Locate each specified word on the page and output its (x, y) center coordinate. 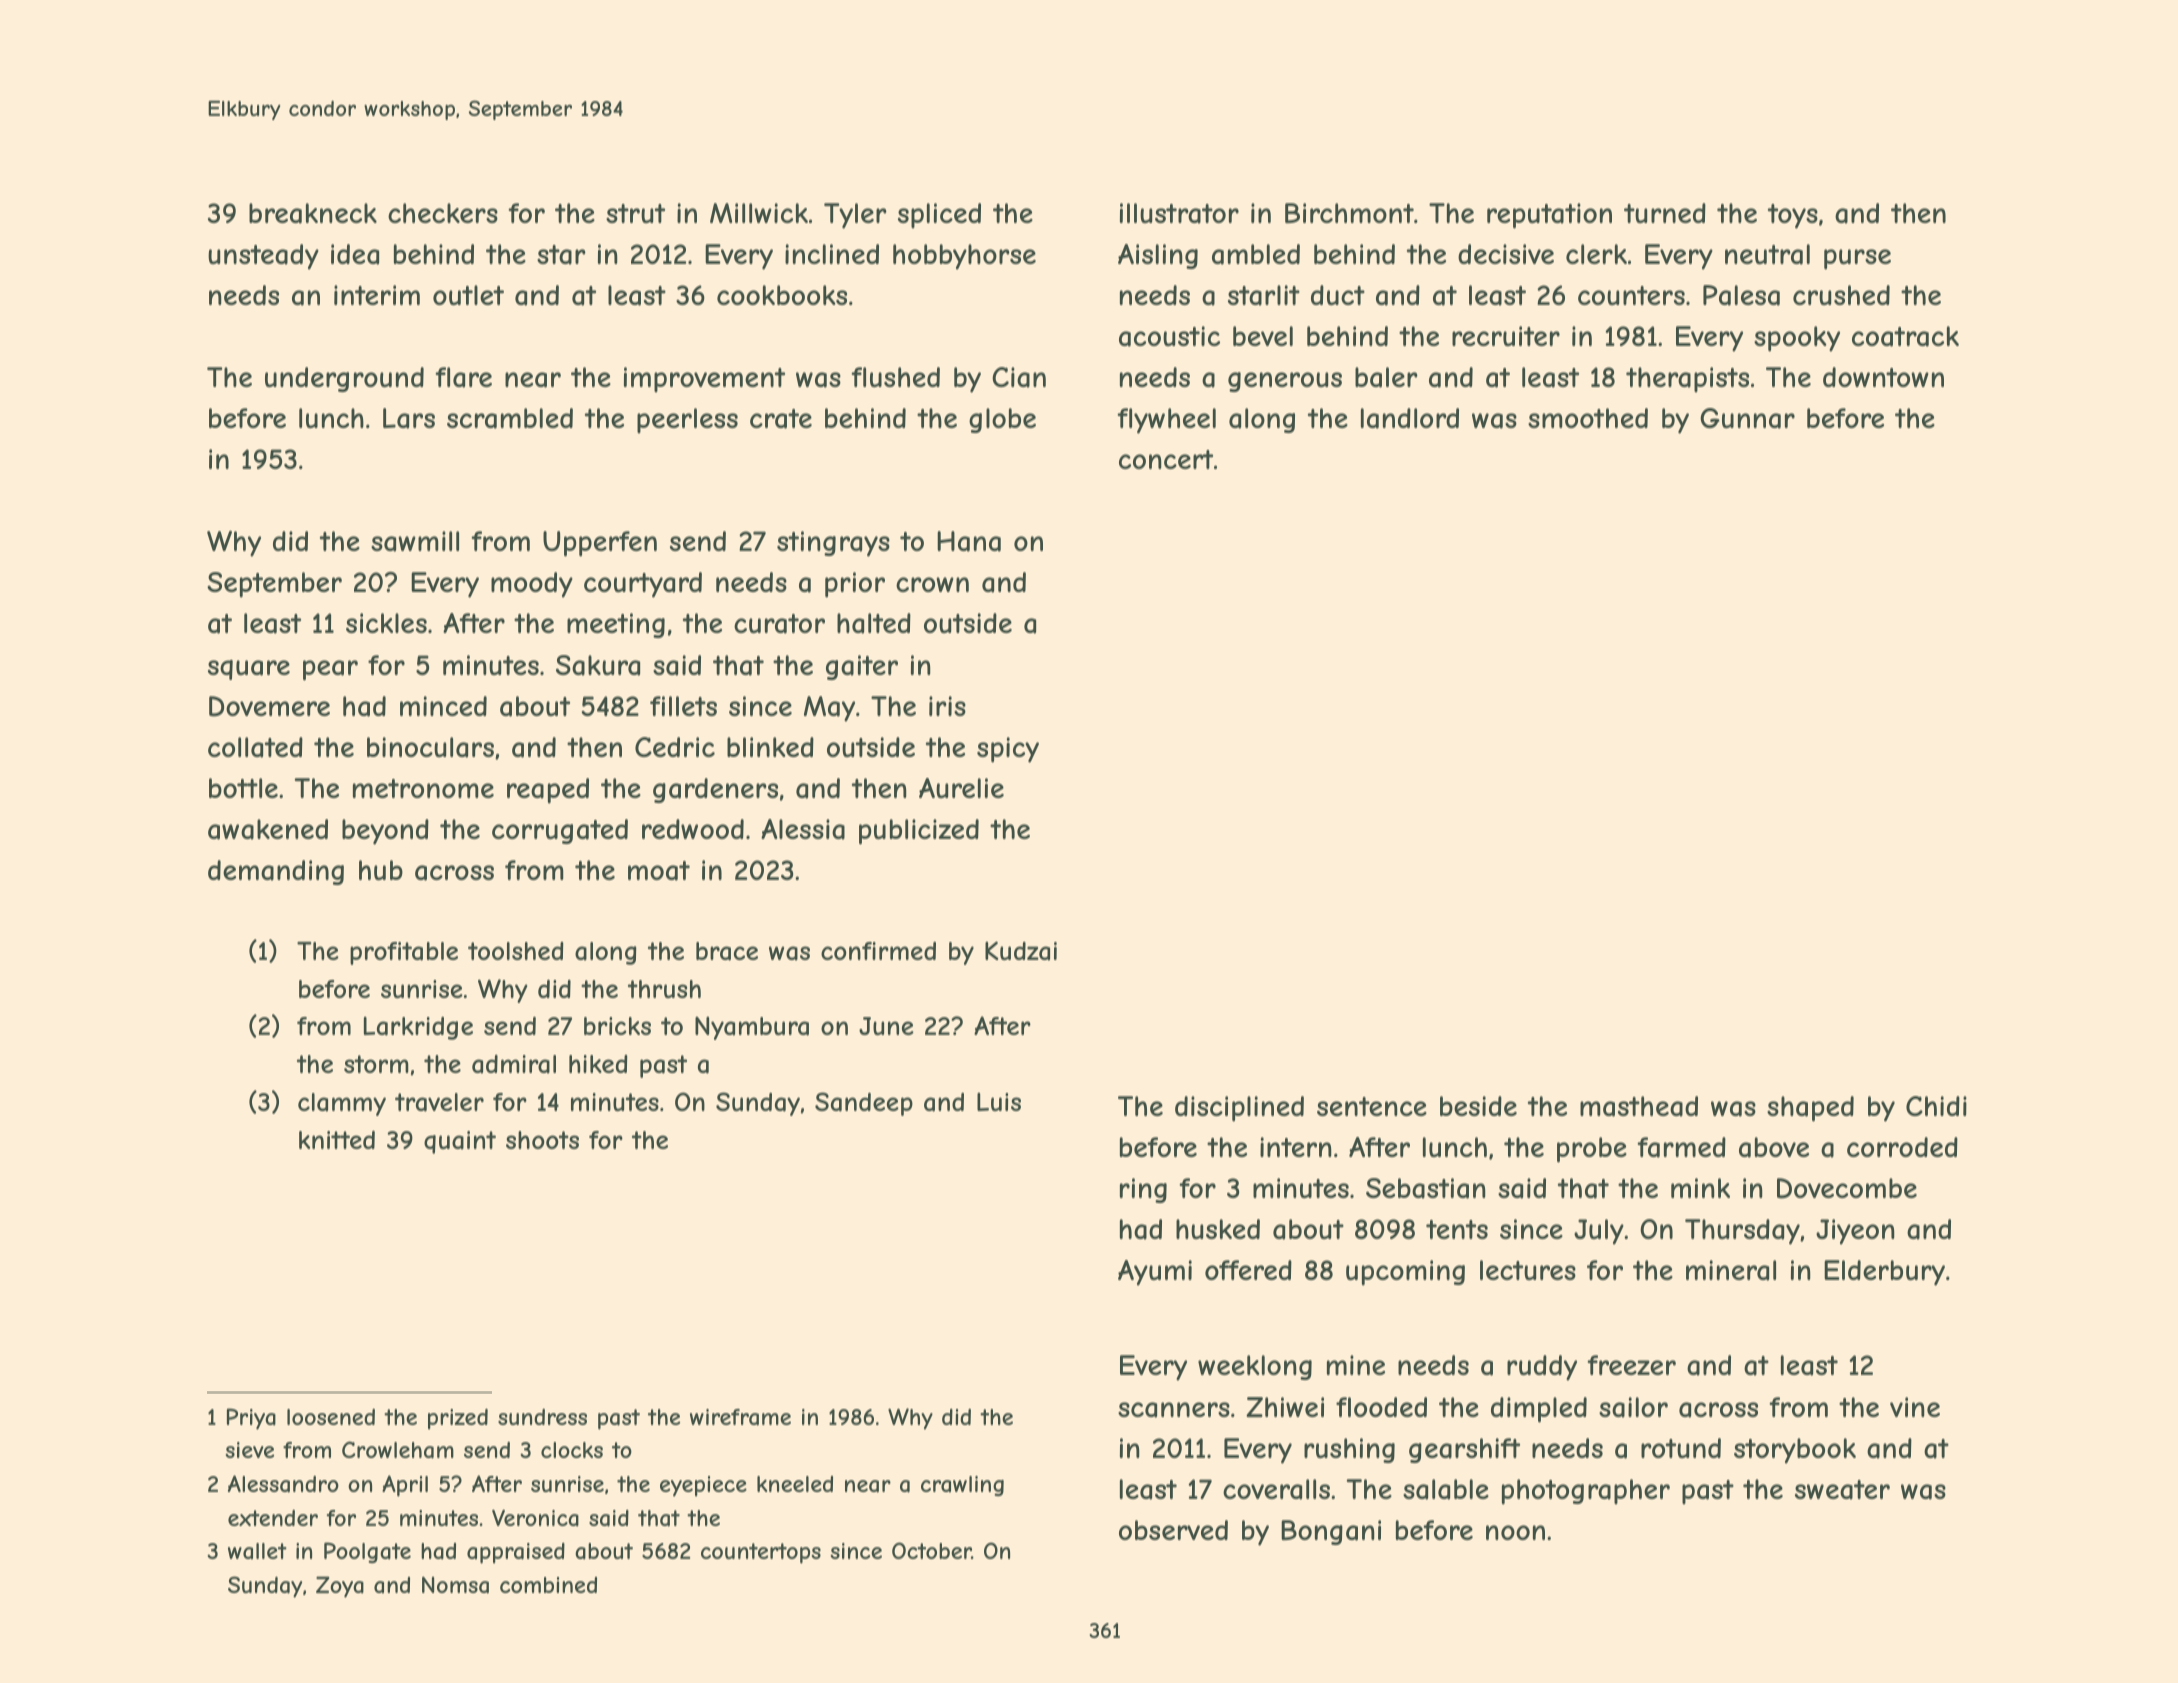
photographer (1586, 1492)
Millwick (759, 213)
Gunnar (1747, 418)
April (405, 1486)
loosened (331, 1417)
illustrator (1179, 213)
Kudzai (1021, 951)
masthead (1639, 1106)
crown (932, 584)
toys (1793, 216)
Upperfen (600, 544)
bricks (617, 1026)
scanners (1174, 1410)
